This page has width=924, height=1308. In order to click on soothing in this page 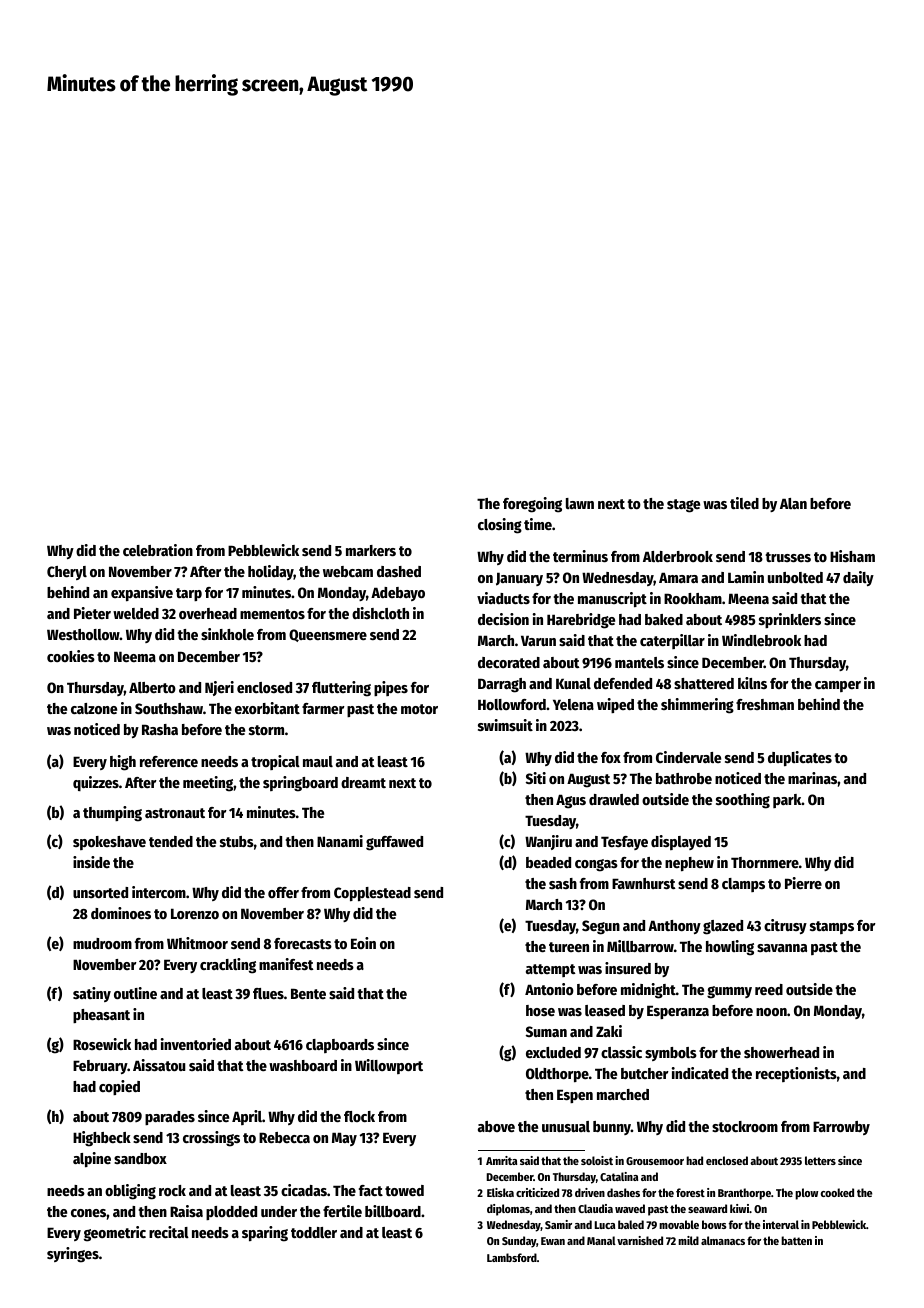, I will do `click(743, 801)`.
